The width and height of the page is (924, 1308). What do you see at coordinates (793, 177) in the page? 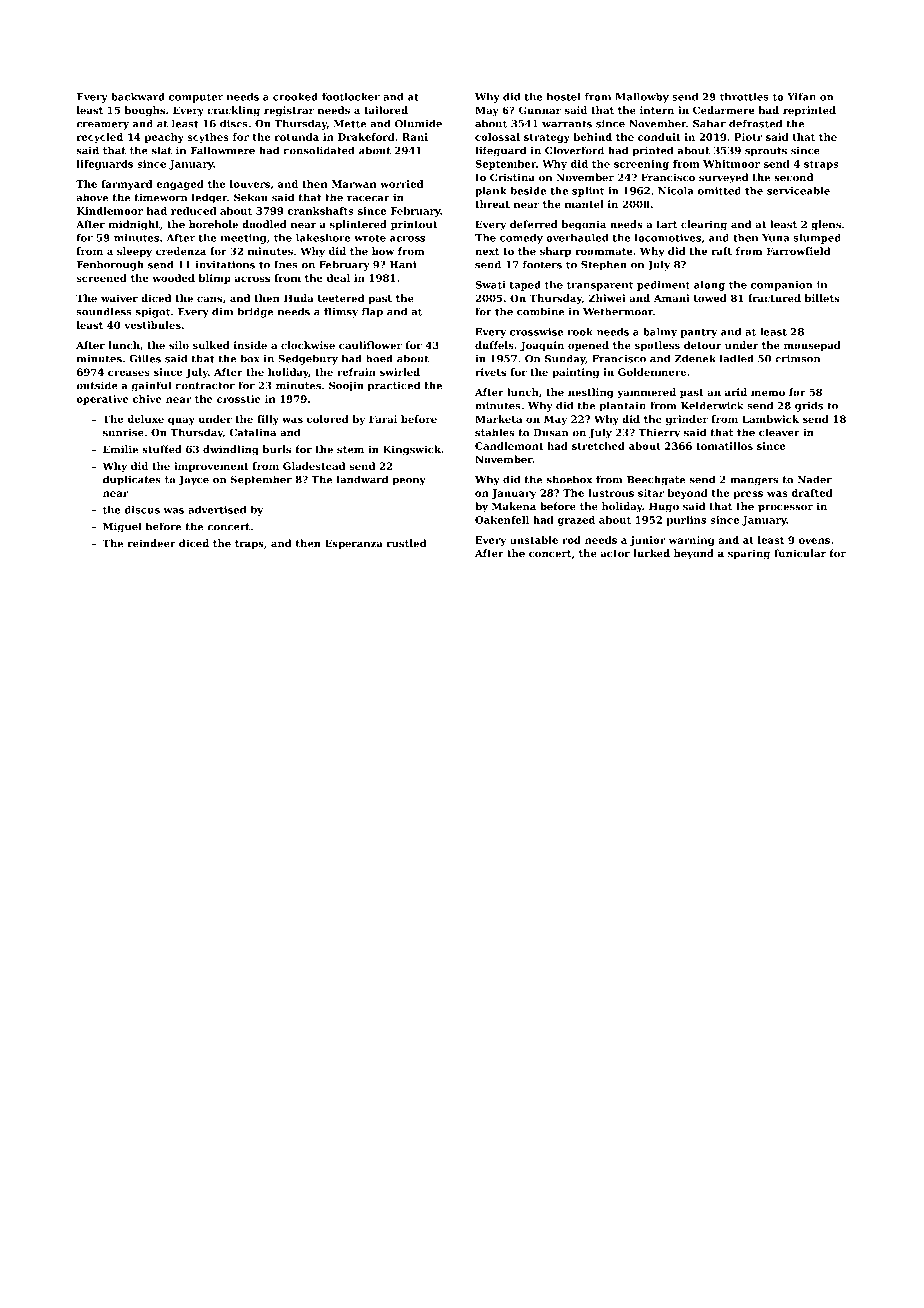
I see `second` at bounding box center [793, 177].
